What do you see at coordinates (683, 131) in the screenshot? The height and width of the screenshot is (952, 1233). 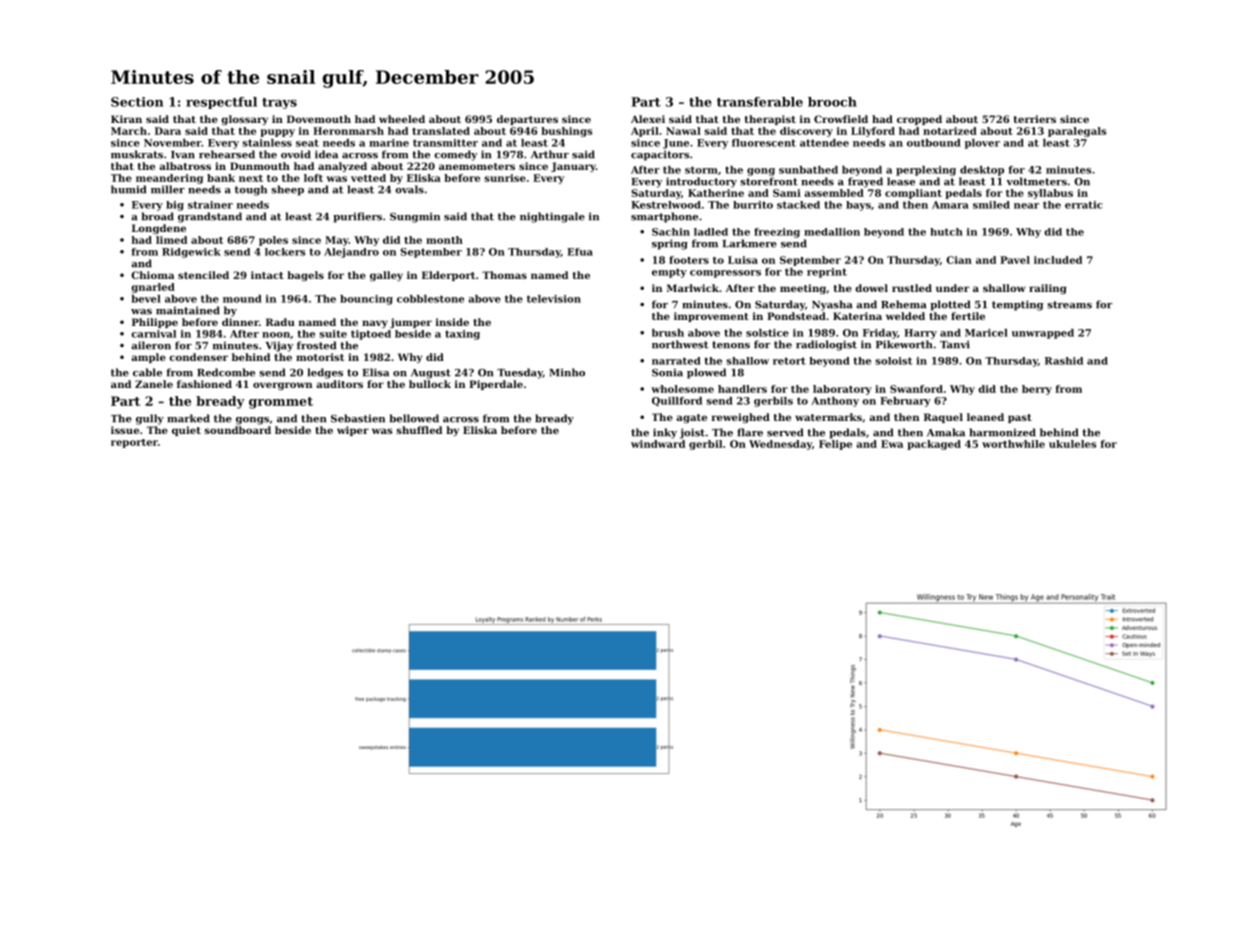 I see `Nawal` at bounding box center [683, 131].
